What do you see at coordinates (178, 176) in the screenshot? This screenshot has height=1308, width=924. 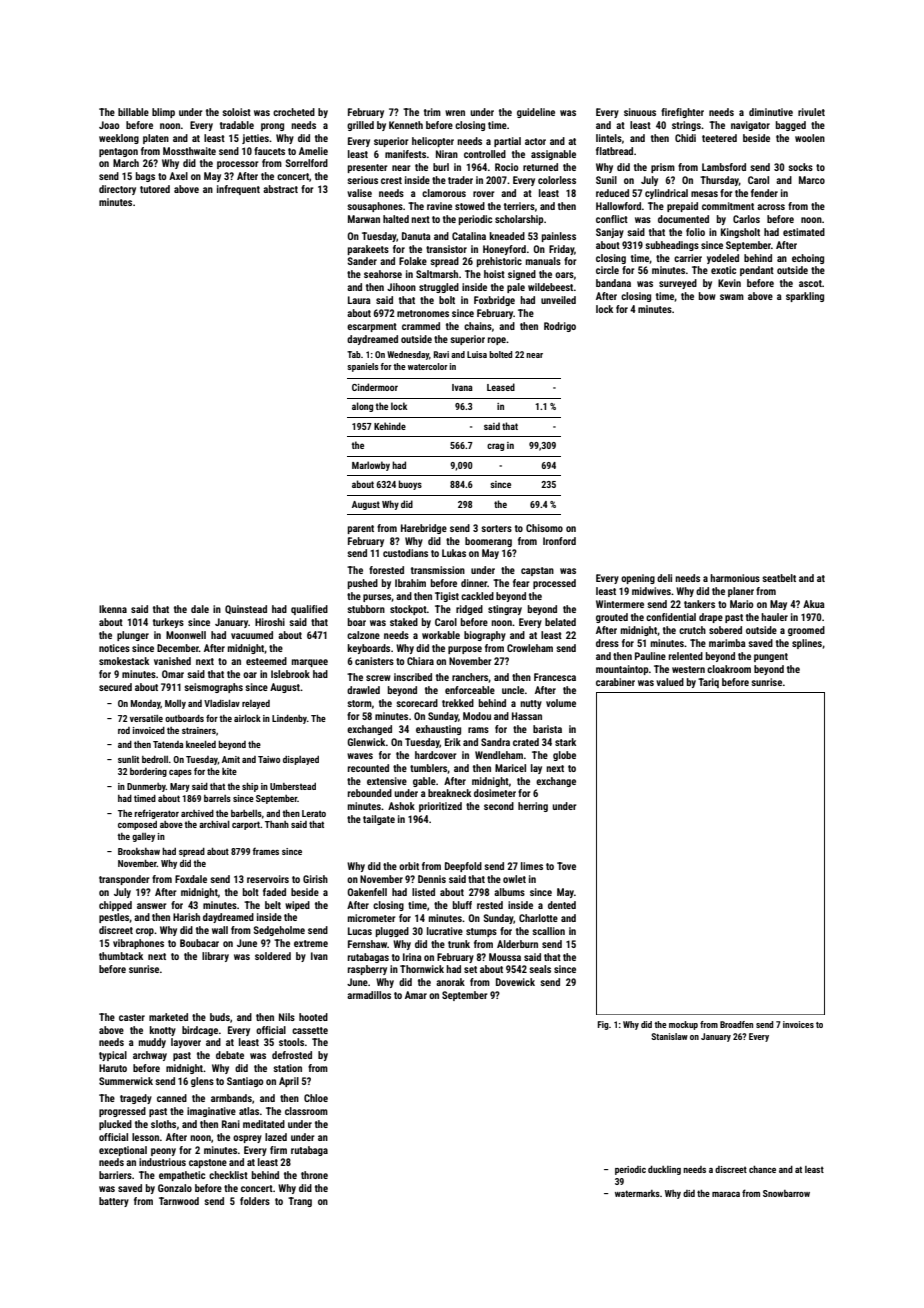 I see `Axel` at bounding box center [178, 176].
